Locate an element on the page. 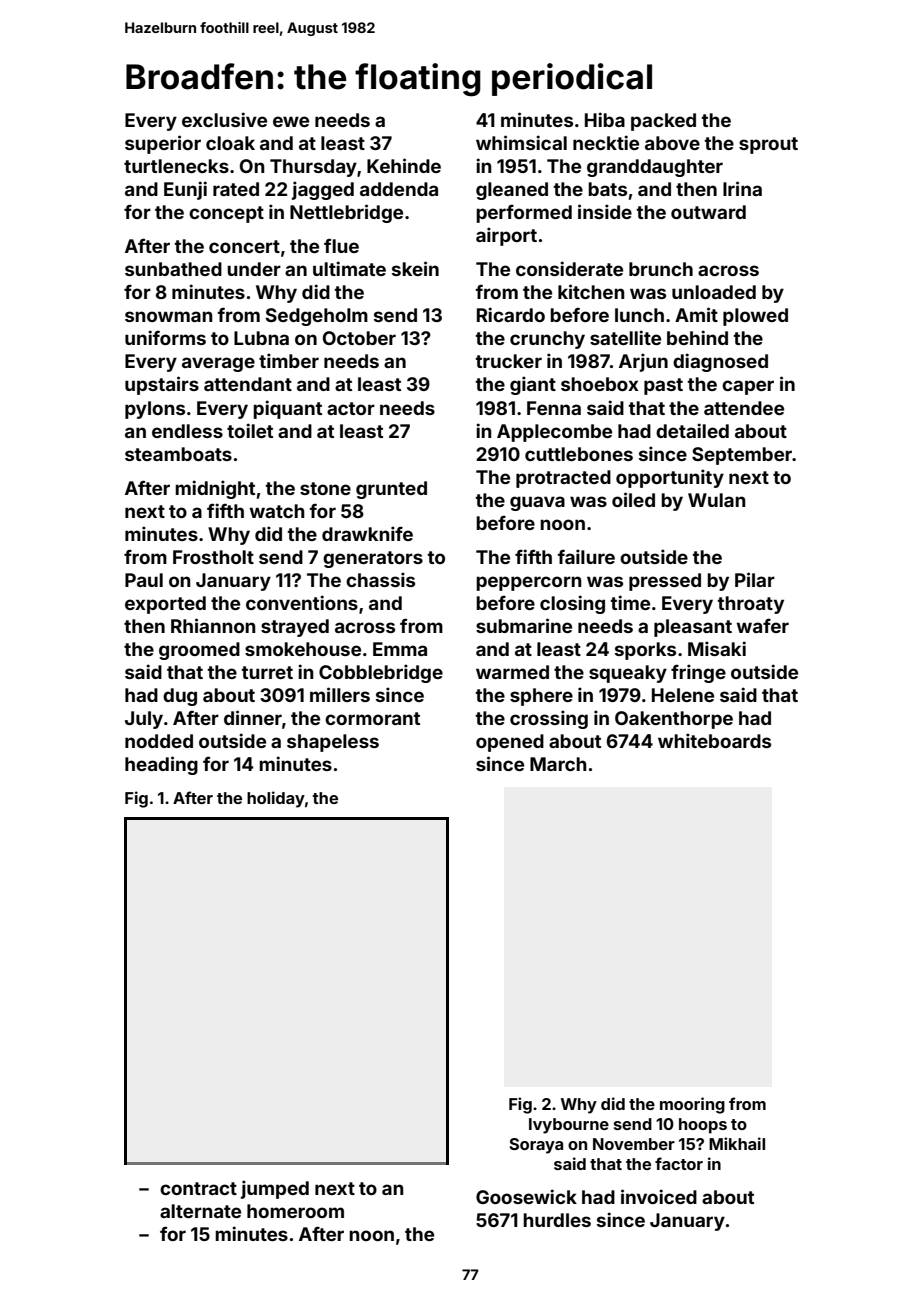  opened is located at coordinates (510, 743).
